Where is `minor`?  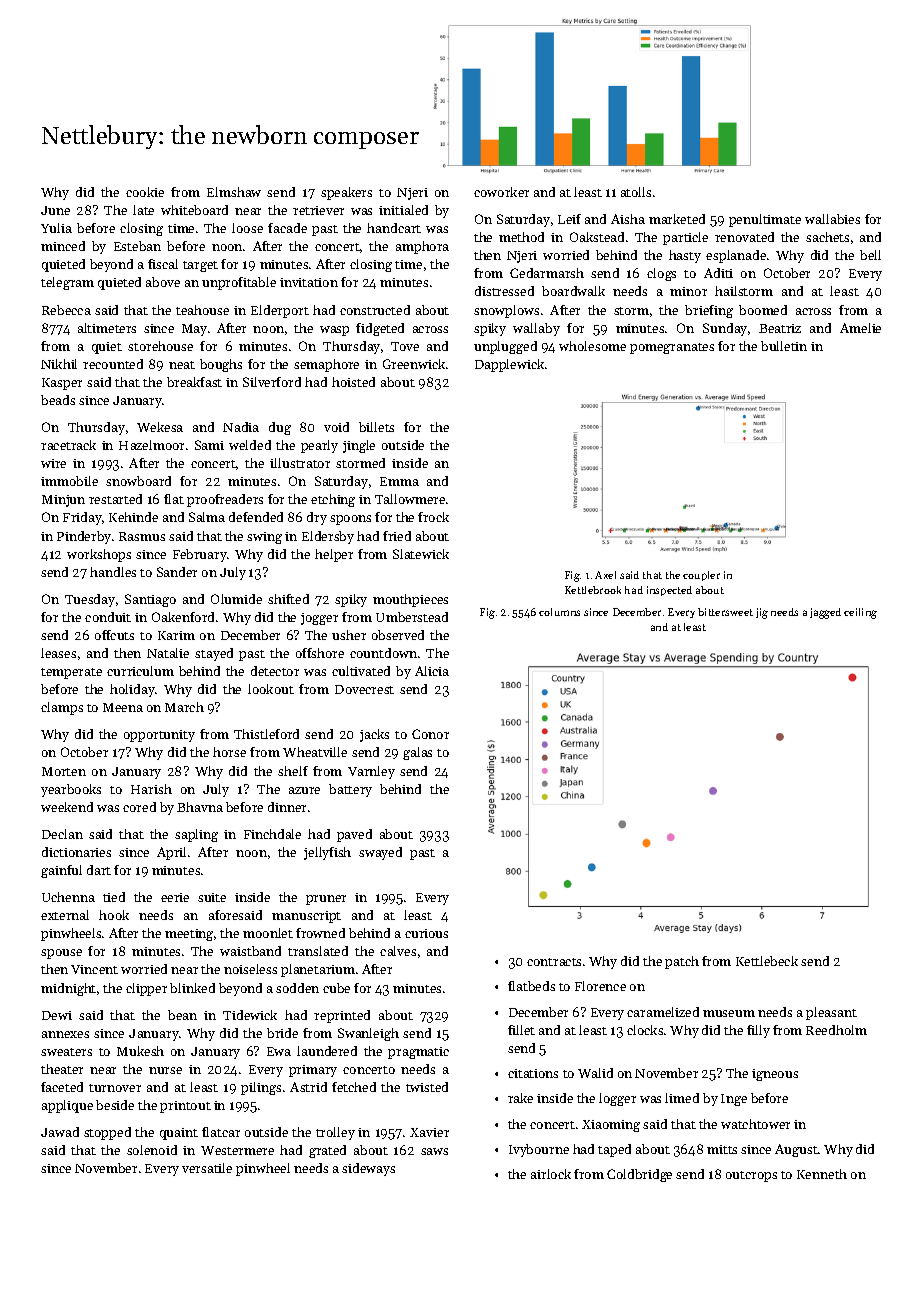
minor is located at coordinates (688, 291).
